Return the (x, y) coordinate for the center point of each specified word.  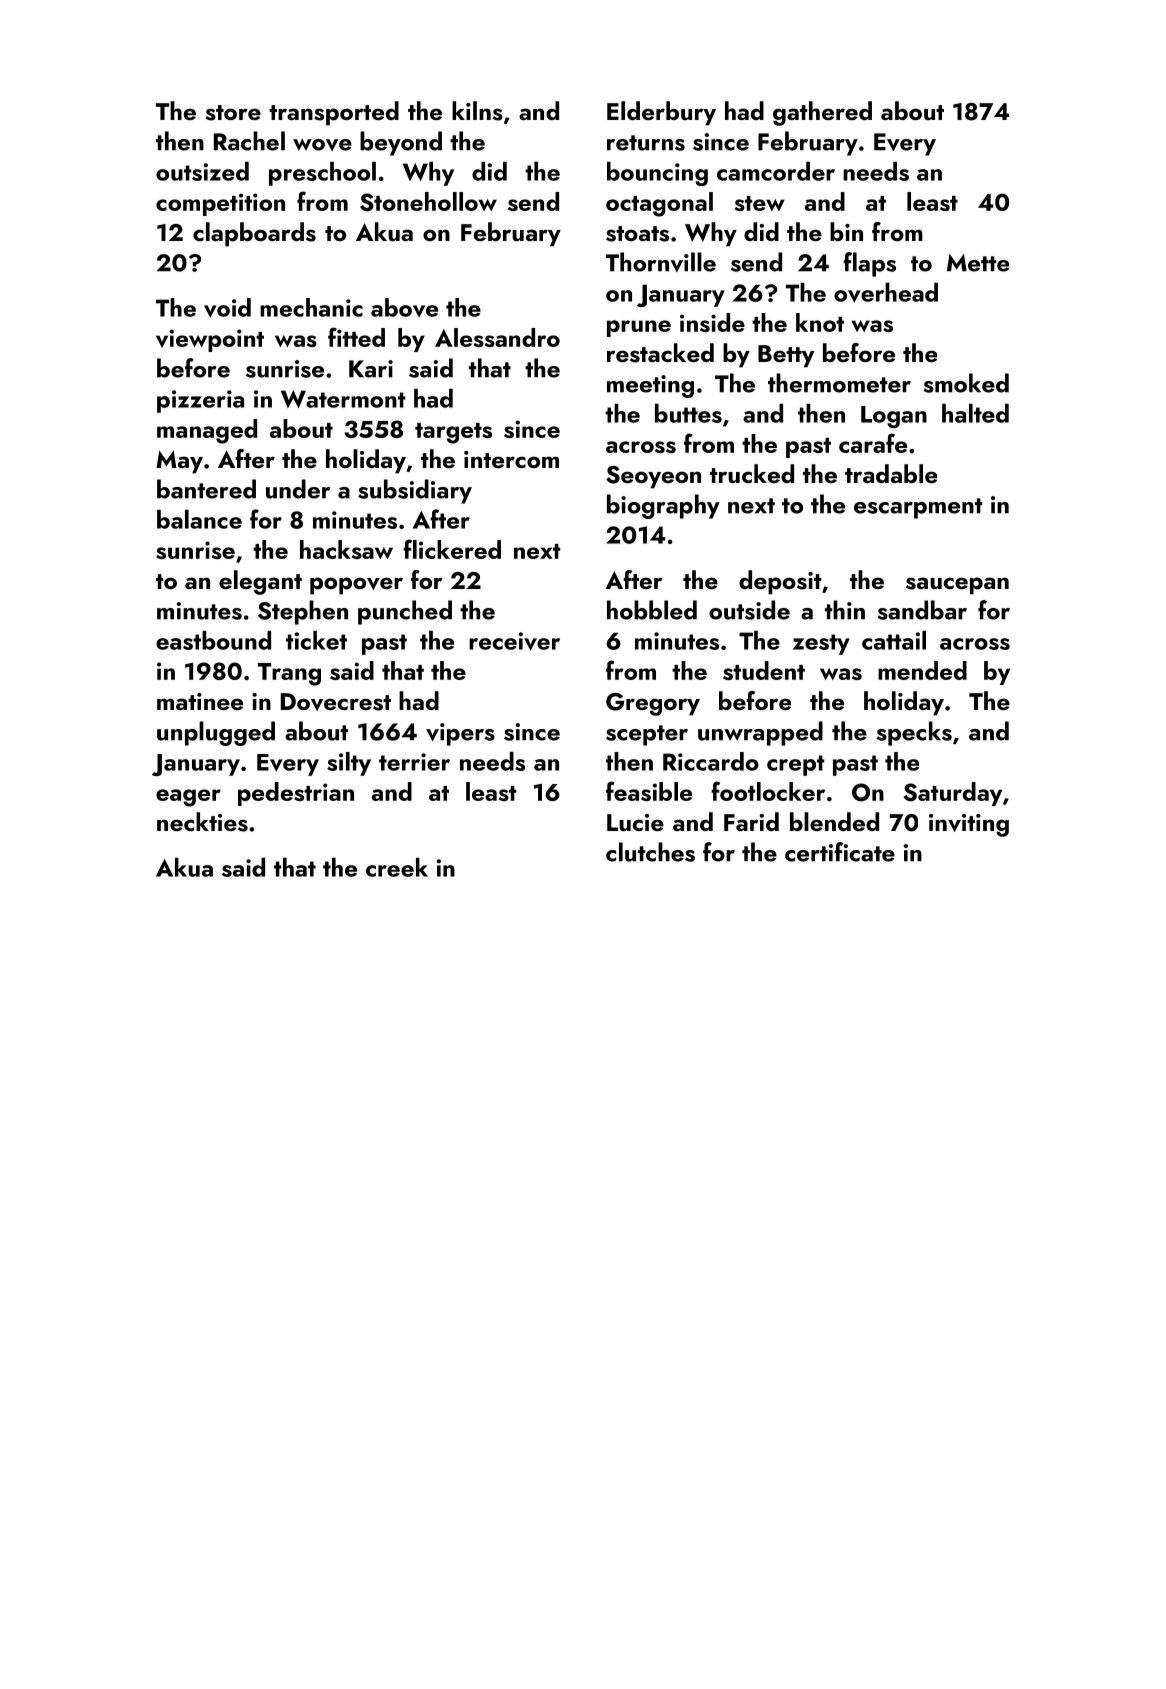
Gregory (653, 704)
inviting (969, 825)
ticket (316, 640)
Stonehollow (428, 202)
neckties (202, 822)
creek (397, 867)
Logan (894, 417)
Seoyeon (653, 477)
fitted (356, 337)
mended (922, 670)
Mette (978, 263)
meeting (650, 386)
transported (334, 113)
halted (975, 413)
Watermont (343, 399)
